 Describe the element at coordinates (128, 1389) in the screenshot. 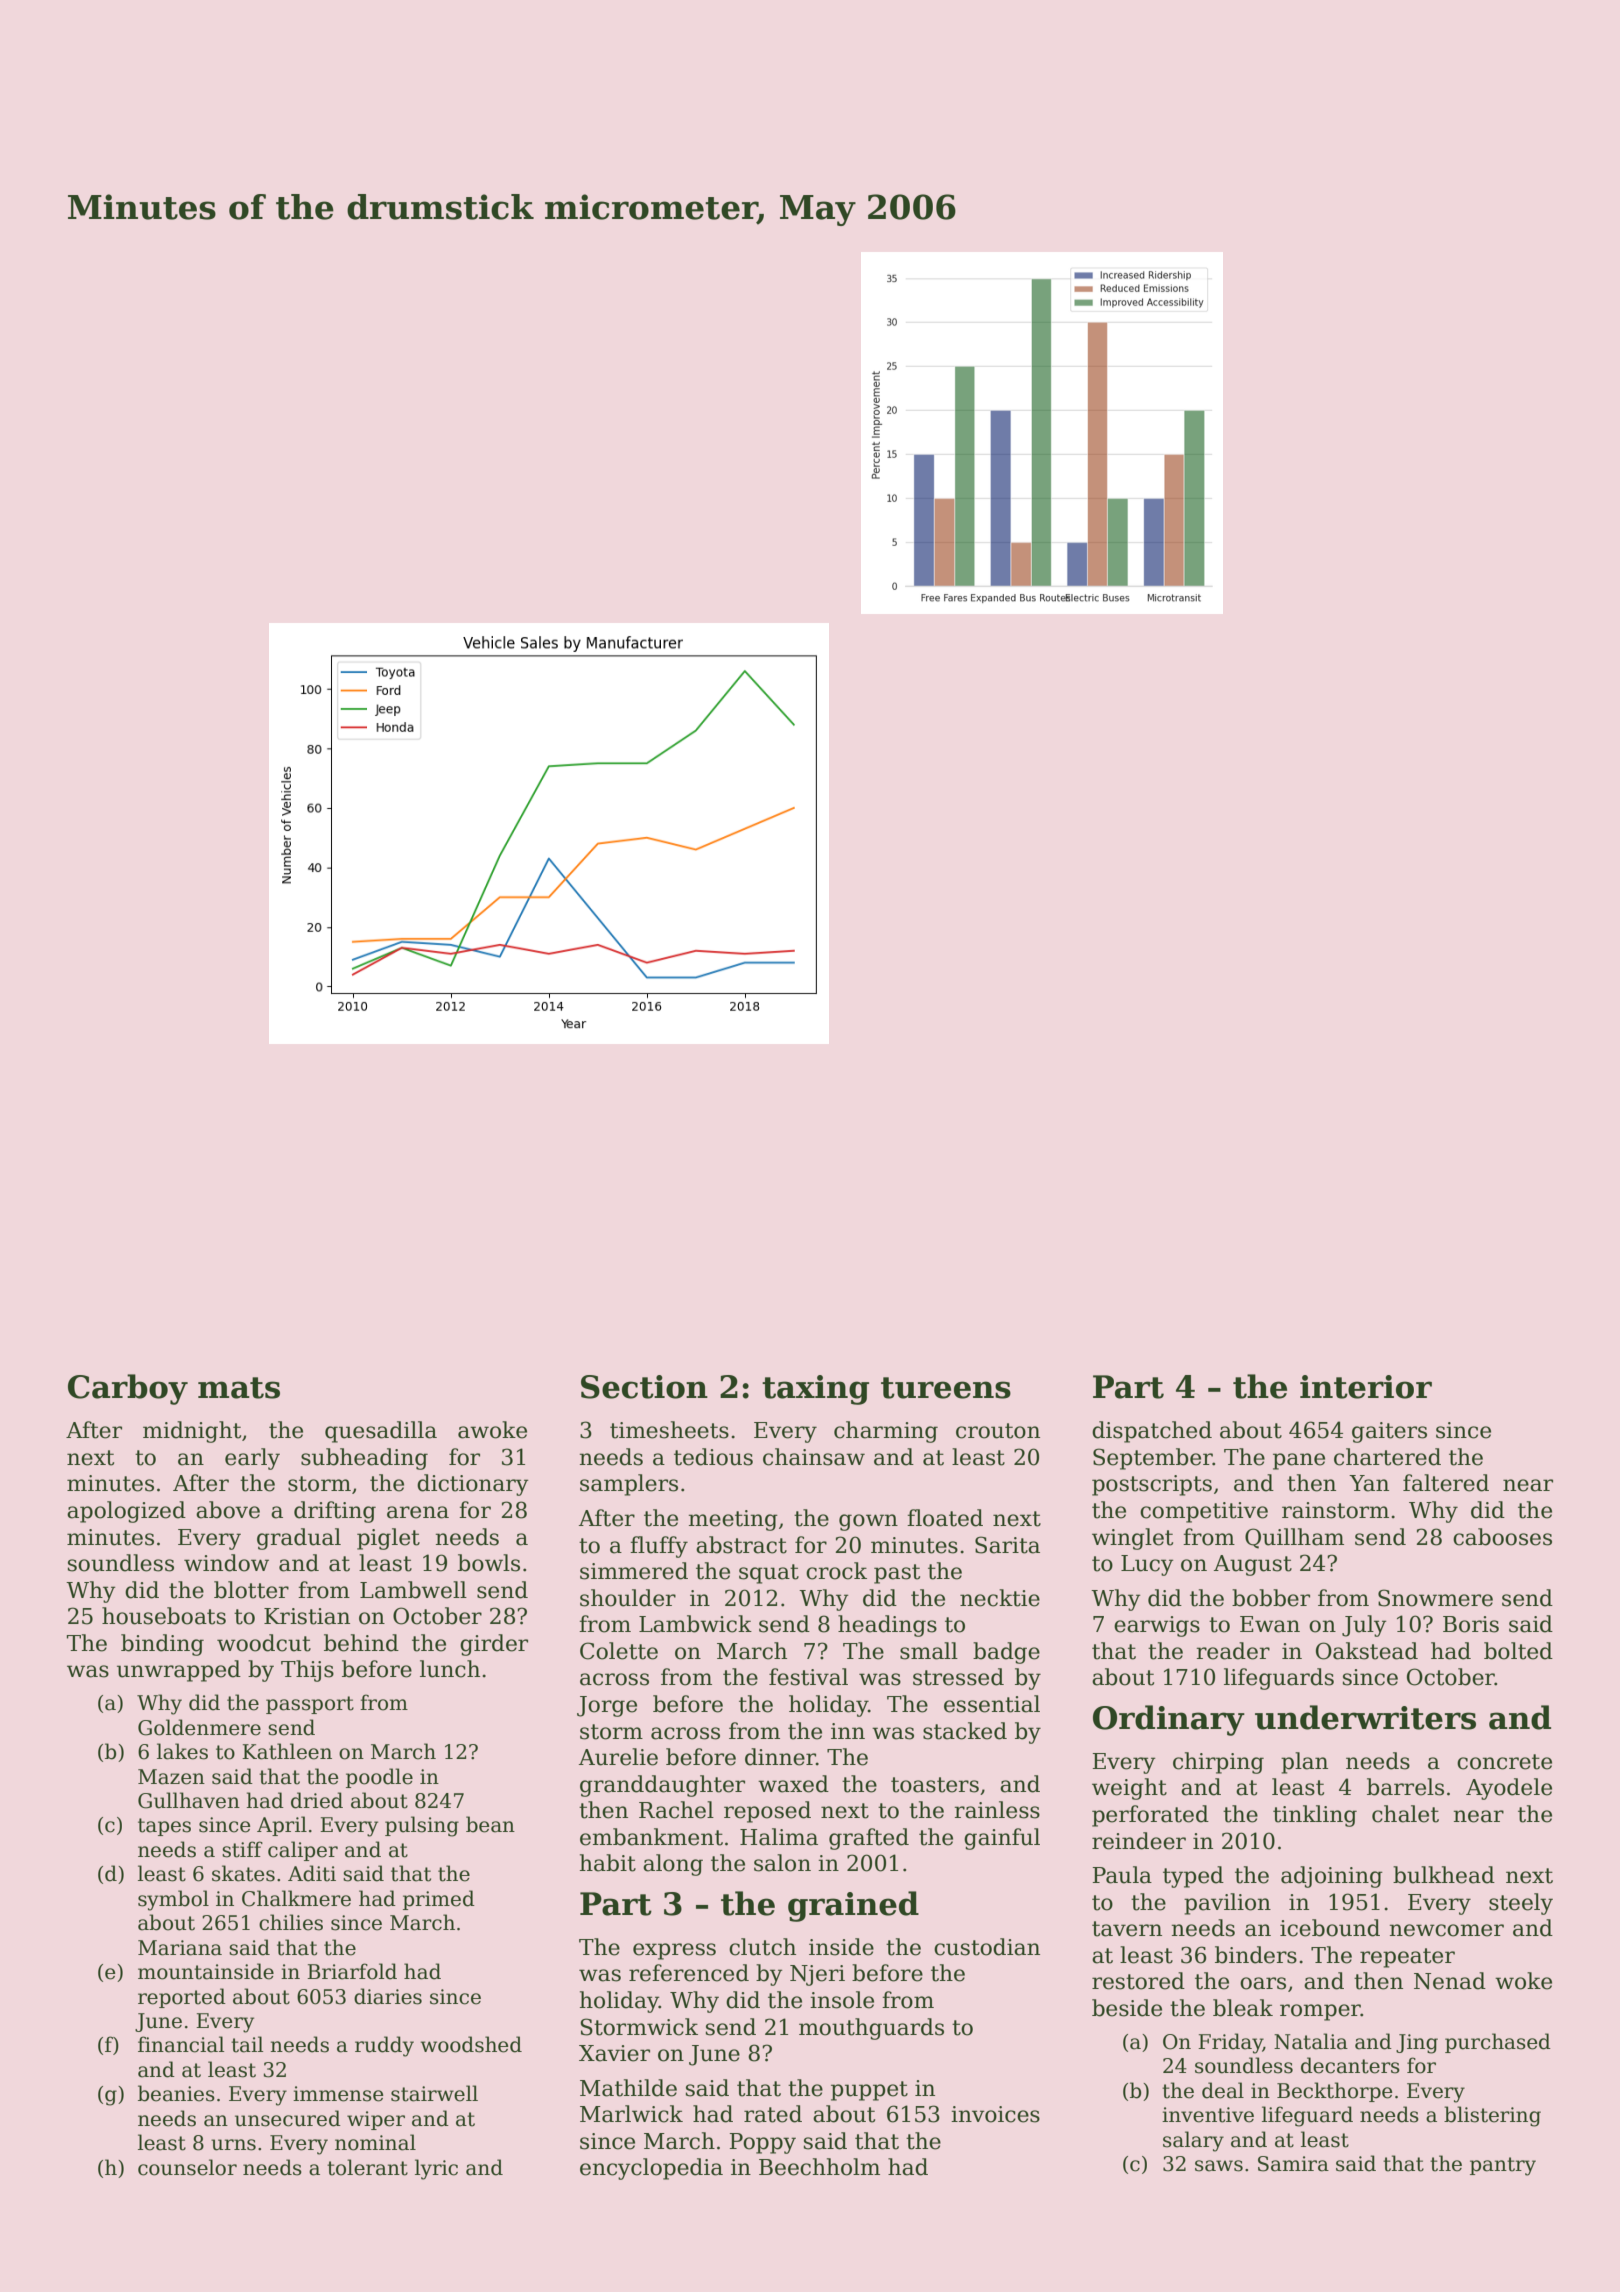

I see `Carboy` at that location.
